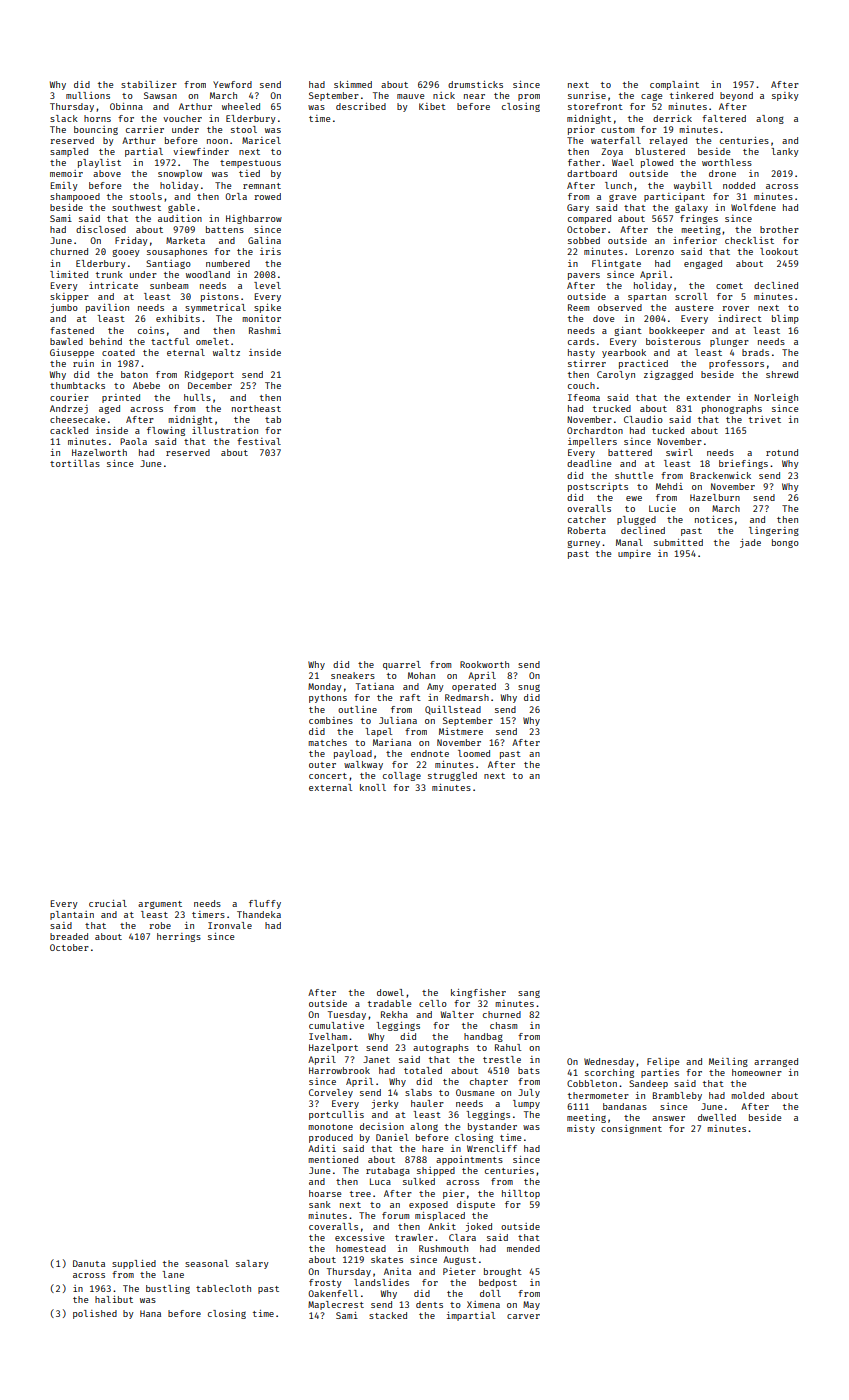 The image size is (849, 1400). Describe the element at coordinates (230, 925) in the screenshot. I see `Ironvale` at that location.
